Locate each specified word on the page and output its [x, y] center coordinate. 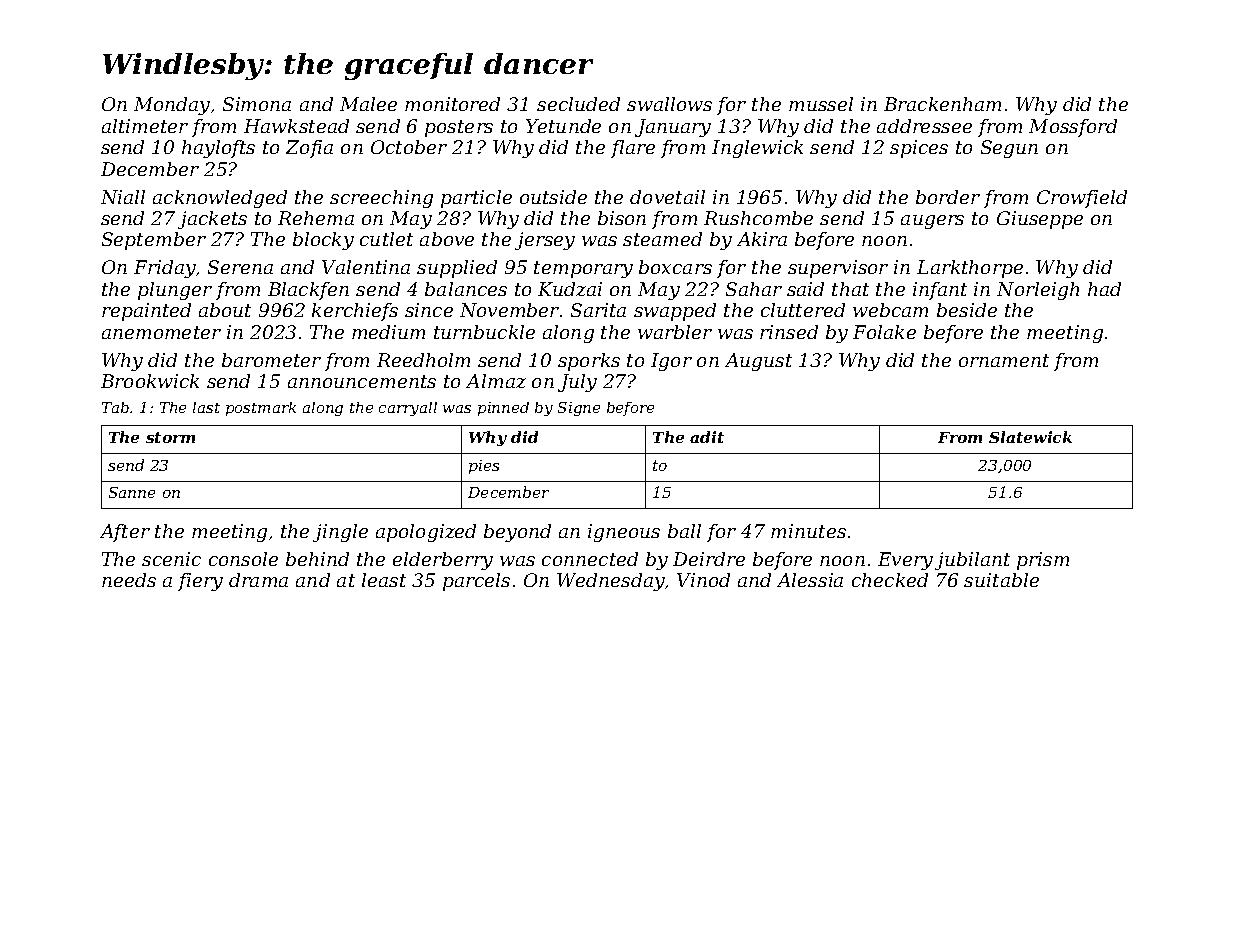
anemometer [161, 332]
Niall [123, 197]
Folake [884, 332]
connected [590, 559]
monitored [452, 104]
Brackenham [942, 104]
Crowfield [1082, 199]
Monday [172, 106]
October [409, 147]
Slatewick [1030, 437]
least [384, 580]
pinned [503, 409]
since [429, 310]
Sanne [132, 492]
